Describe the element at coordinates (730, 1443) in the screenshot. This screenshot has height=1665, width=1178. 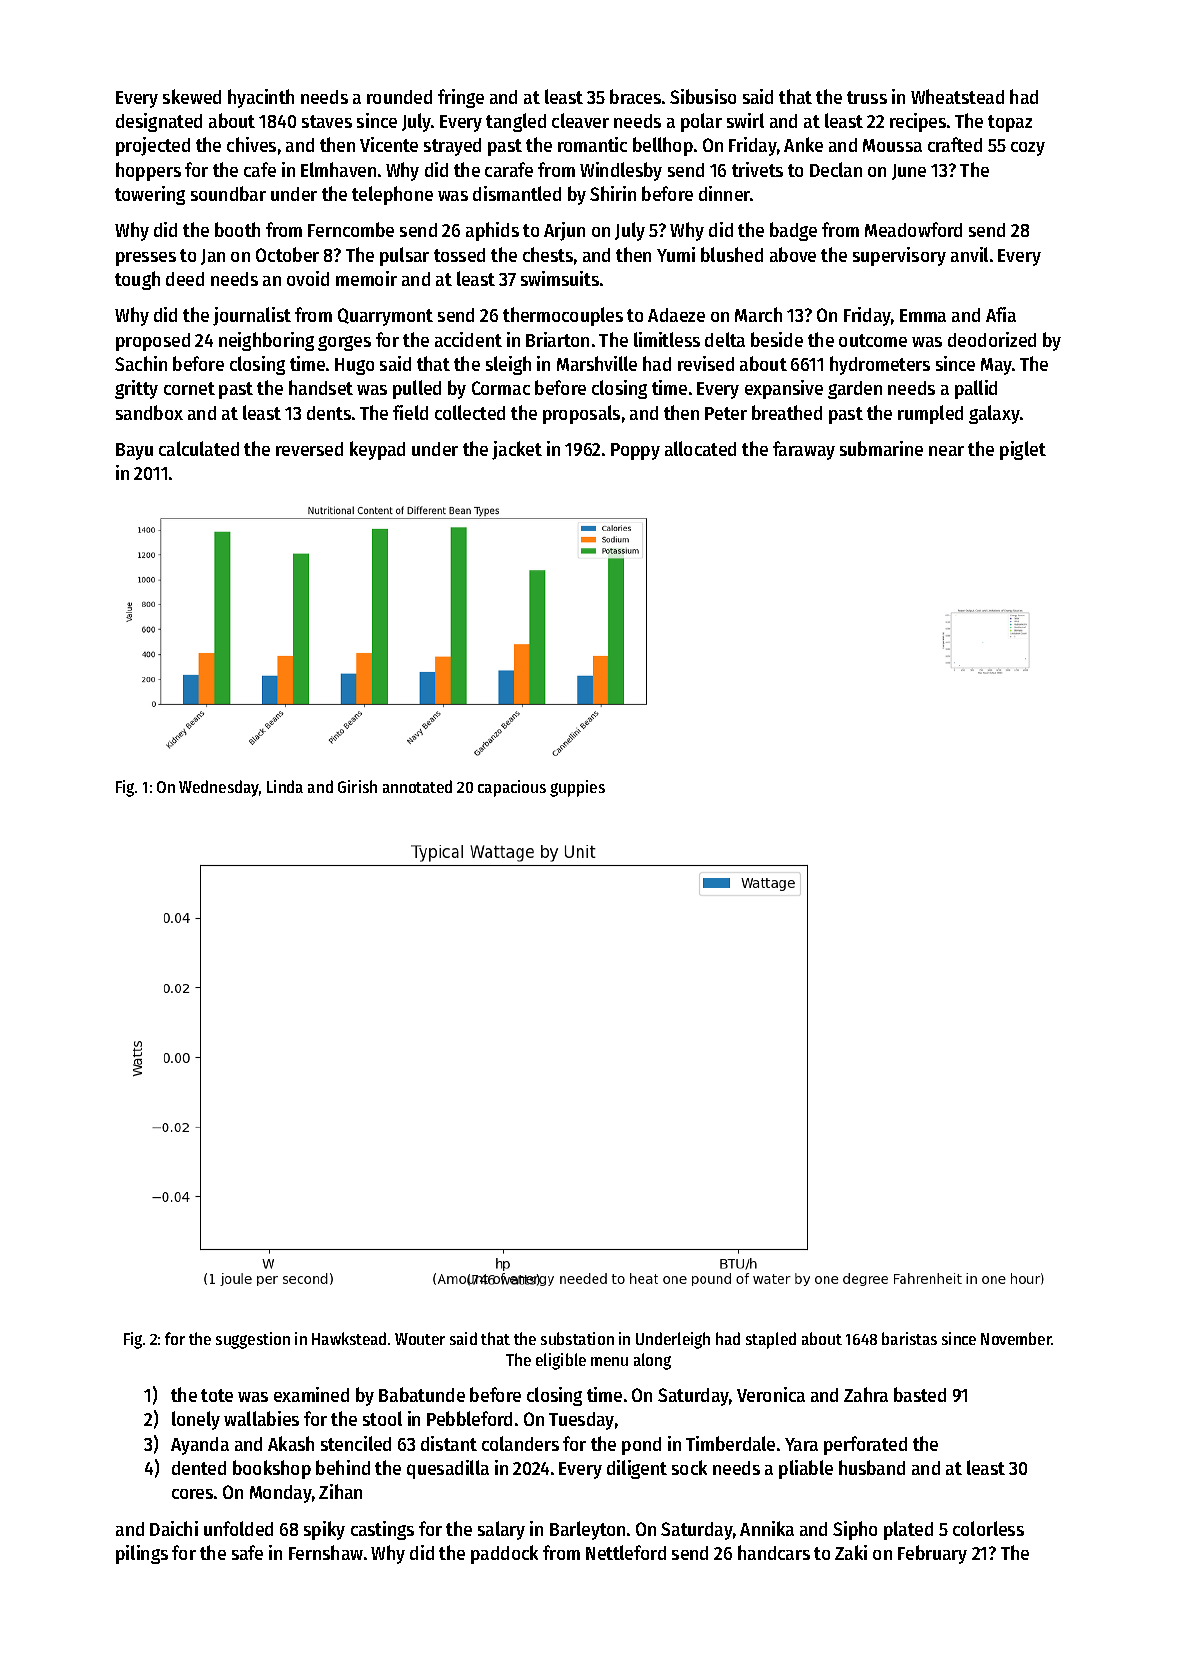
I see `Timberdale` at that location.
